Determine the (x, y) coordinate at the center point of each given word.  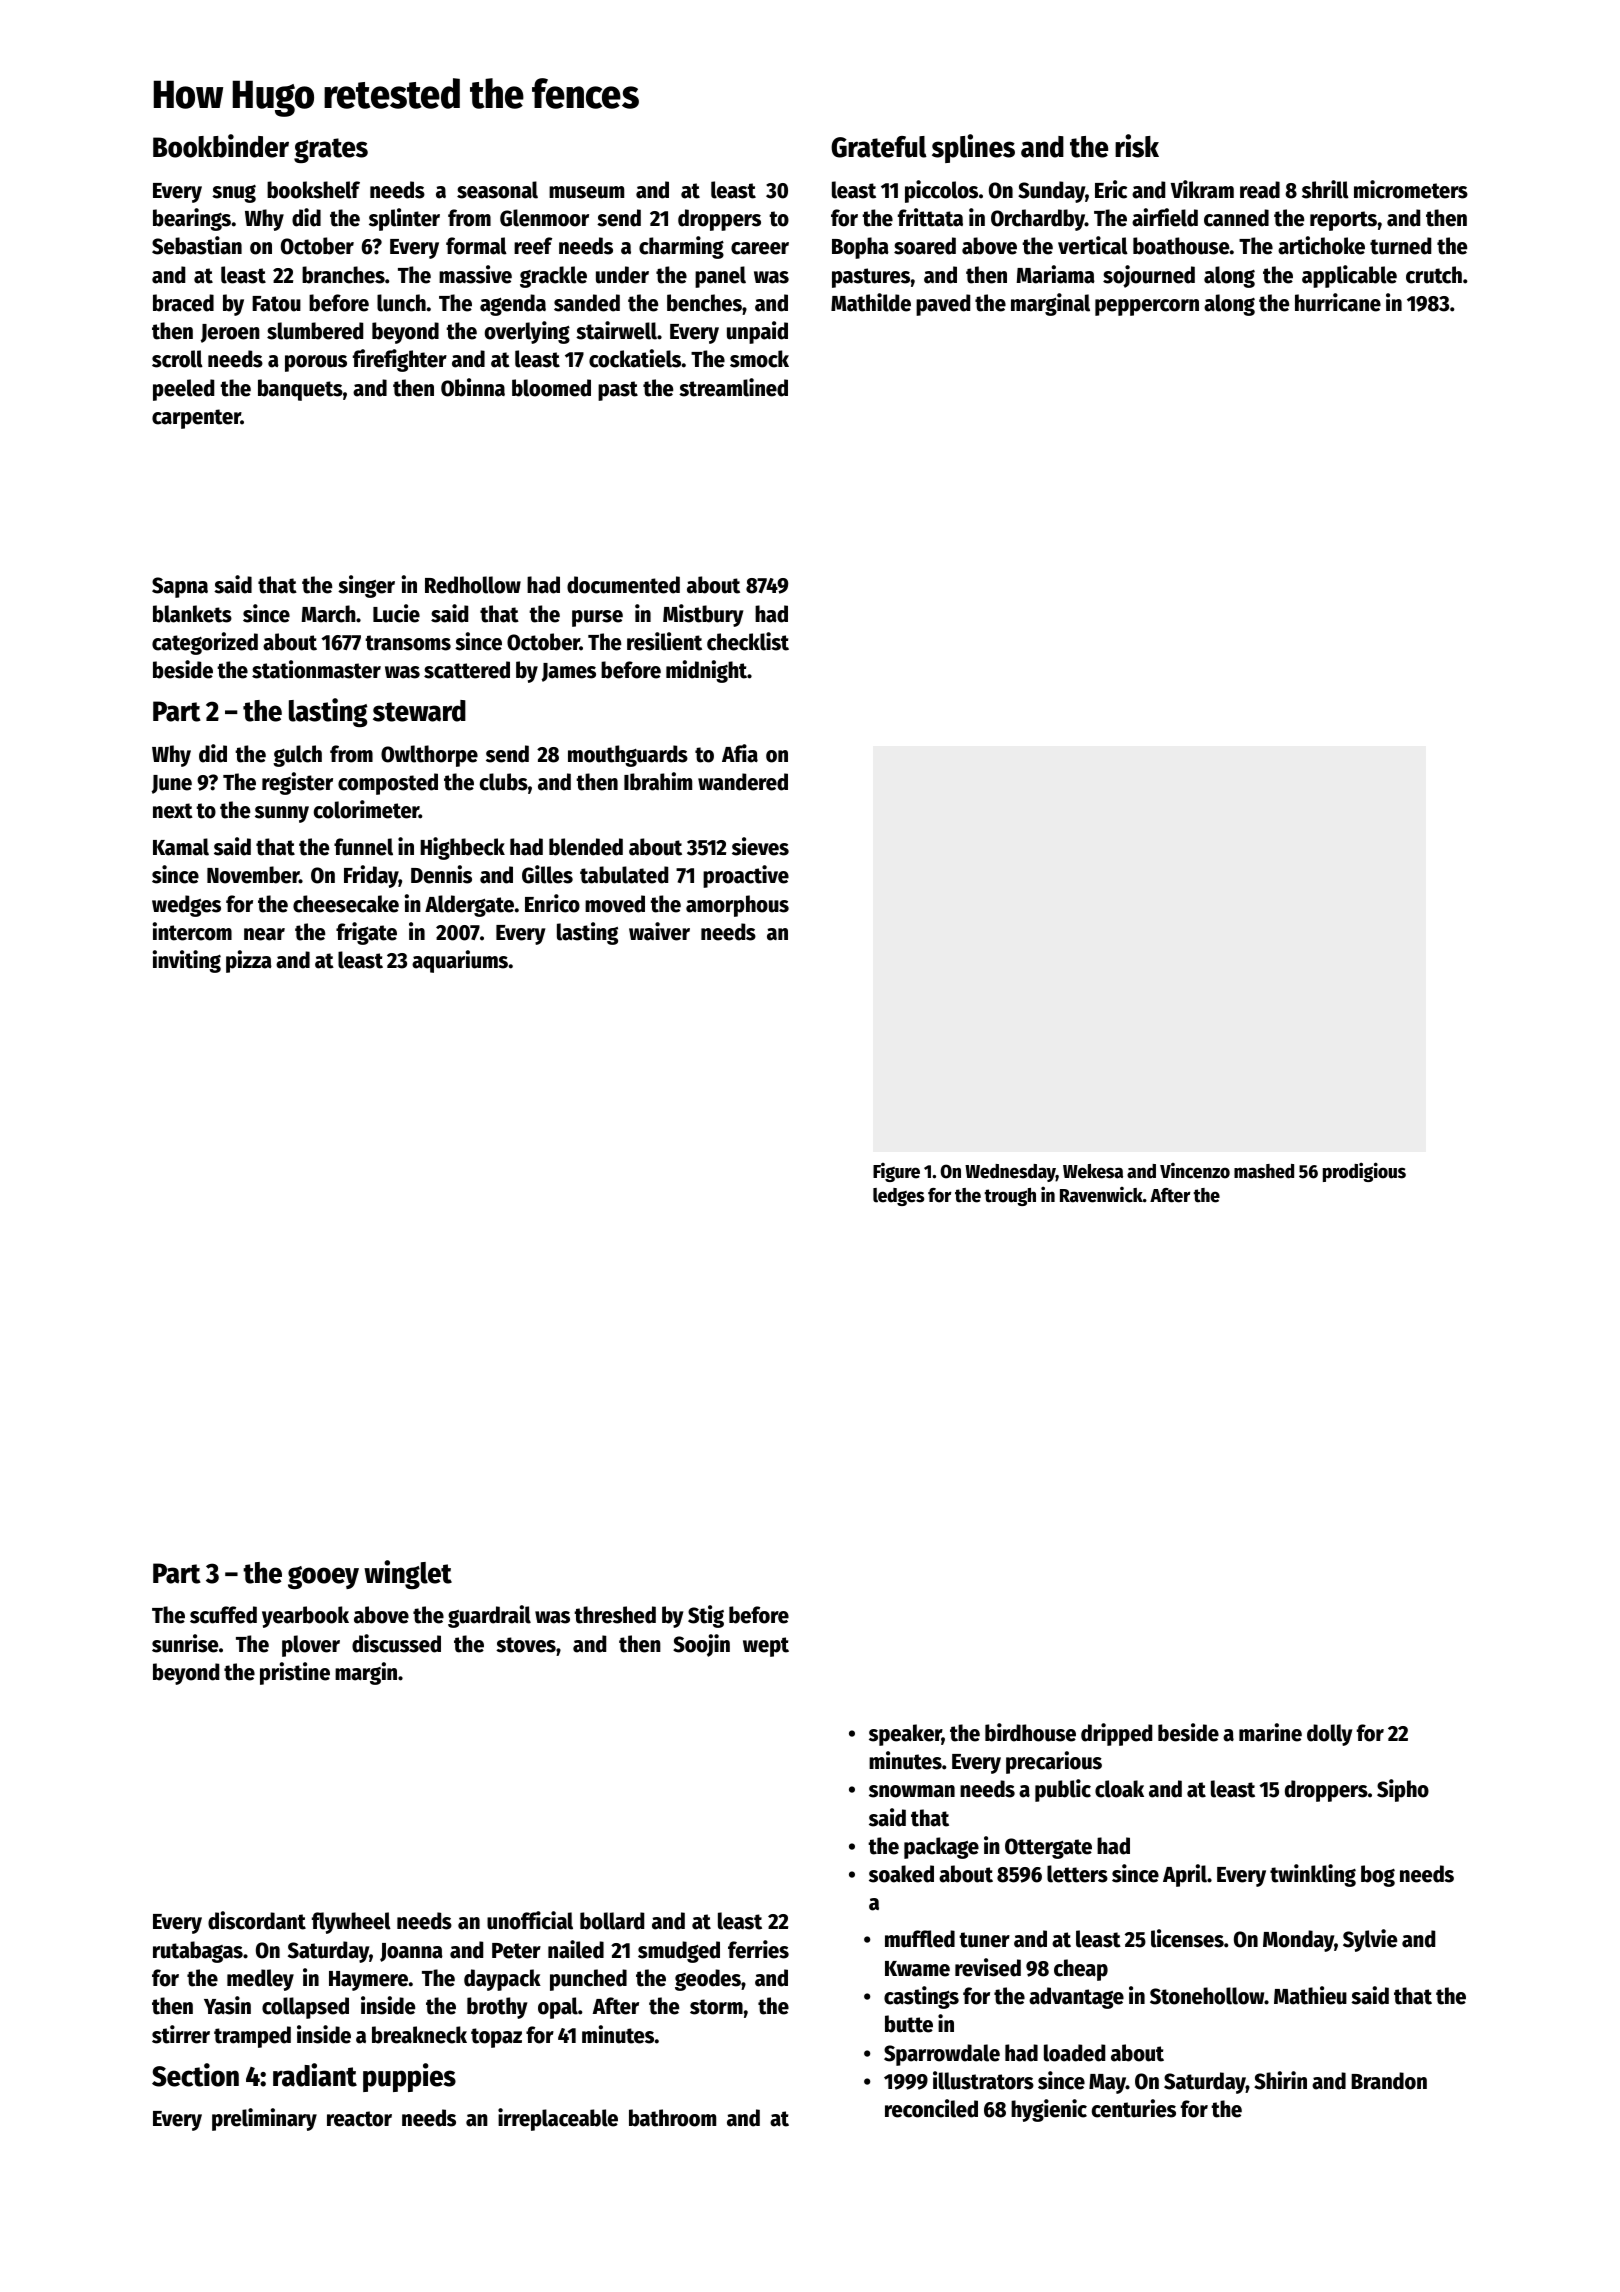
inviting (187, 961)
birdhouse (1030, 1732)
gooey (323, 1577)
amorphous (737, 906)
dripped (1116, 1734)
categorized (205, 643)
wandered (743, 782)
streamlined (733, 387)
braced (183, 303)
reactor (359, 2119)
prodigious (1364, 1172)
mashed (1264, 1171)
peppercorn (1147, 307)
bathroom (672, 2118)
